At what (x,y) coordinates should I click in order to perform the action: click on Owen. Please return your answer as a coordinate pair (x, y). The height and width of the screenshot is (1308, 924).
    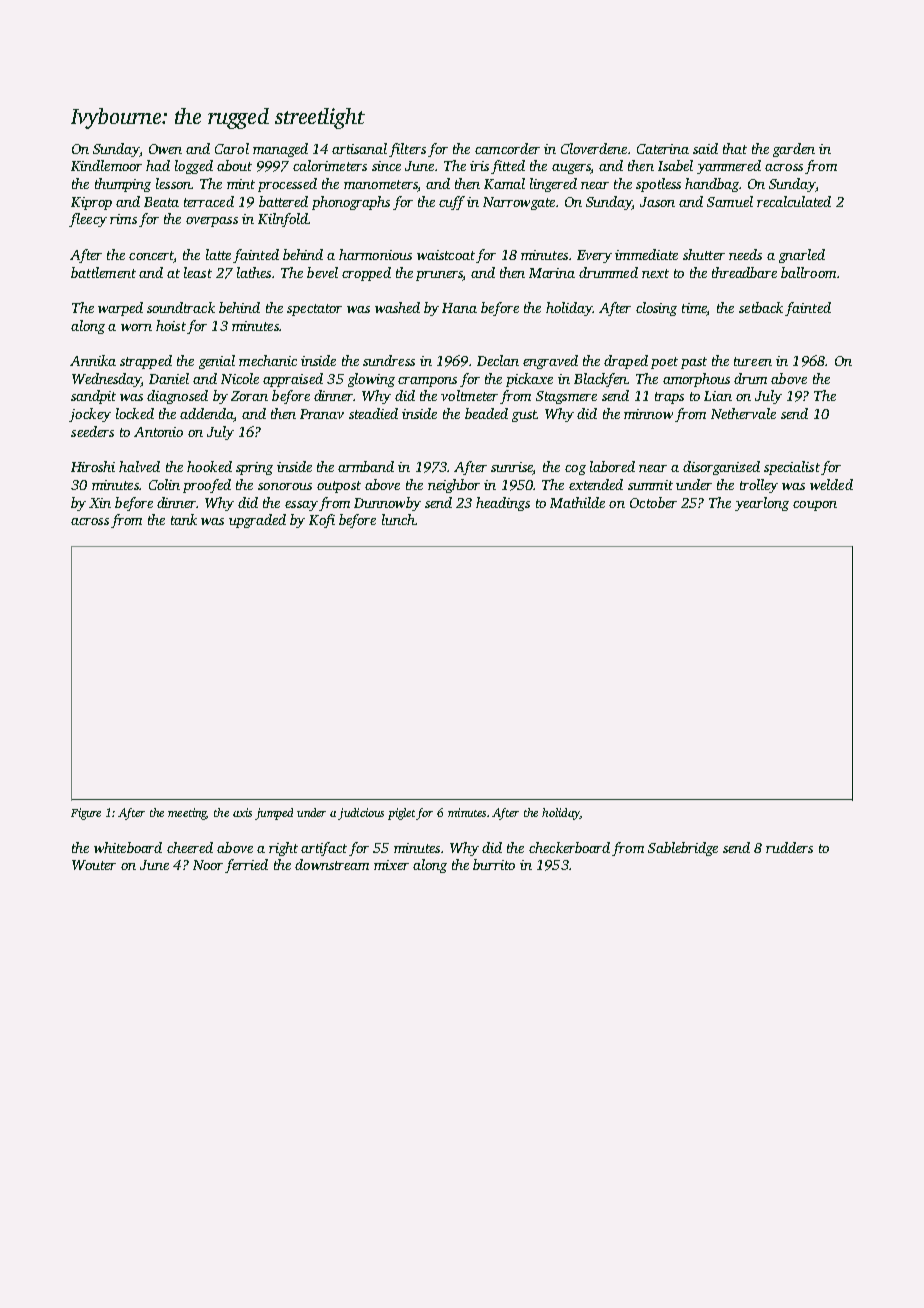
    Looking at the image, I should click on (165, 149).
